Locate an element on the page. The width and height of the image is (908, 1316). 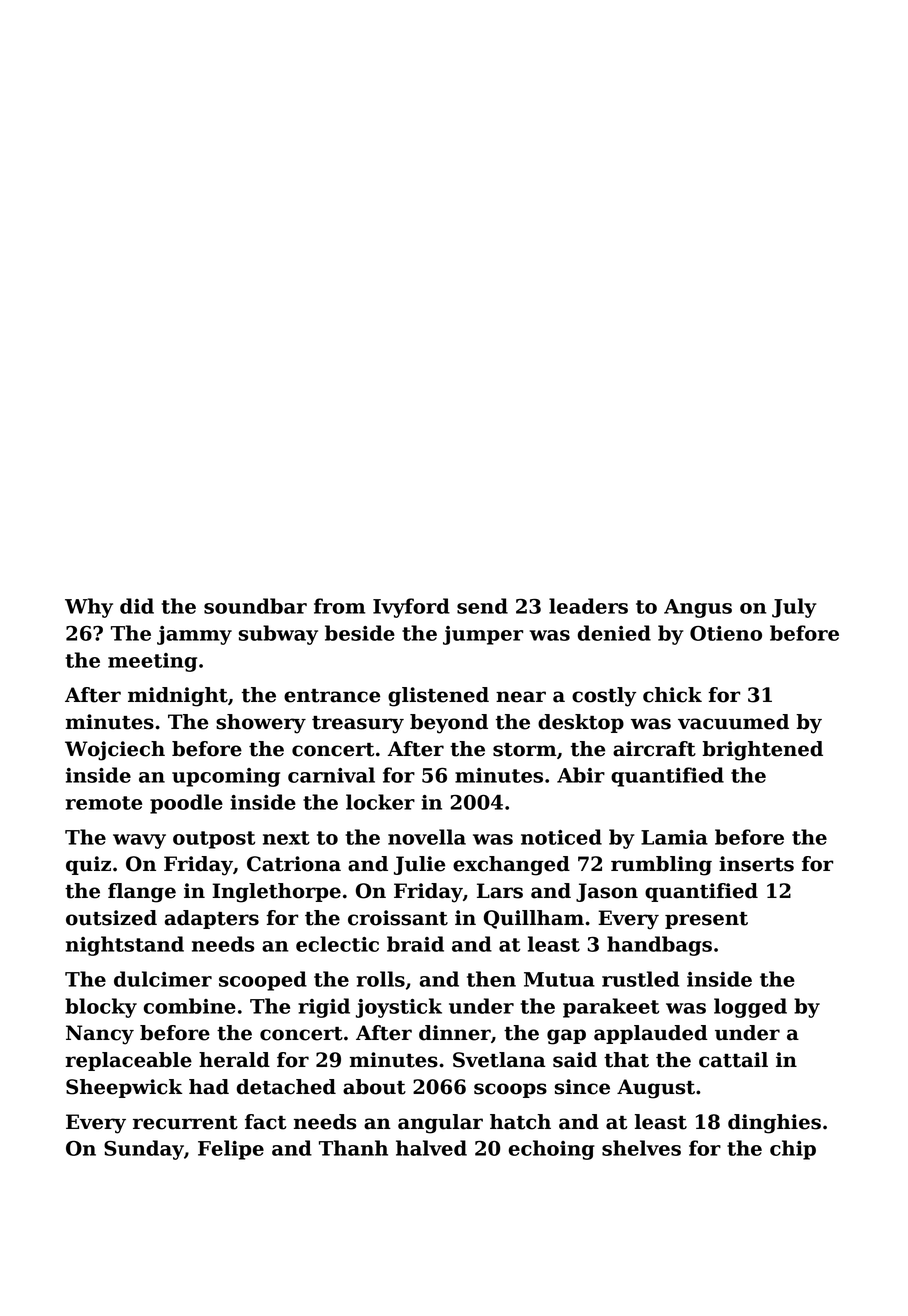
Sheepwick is located at coordinates (124, 1088).
